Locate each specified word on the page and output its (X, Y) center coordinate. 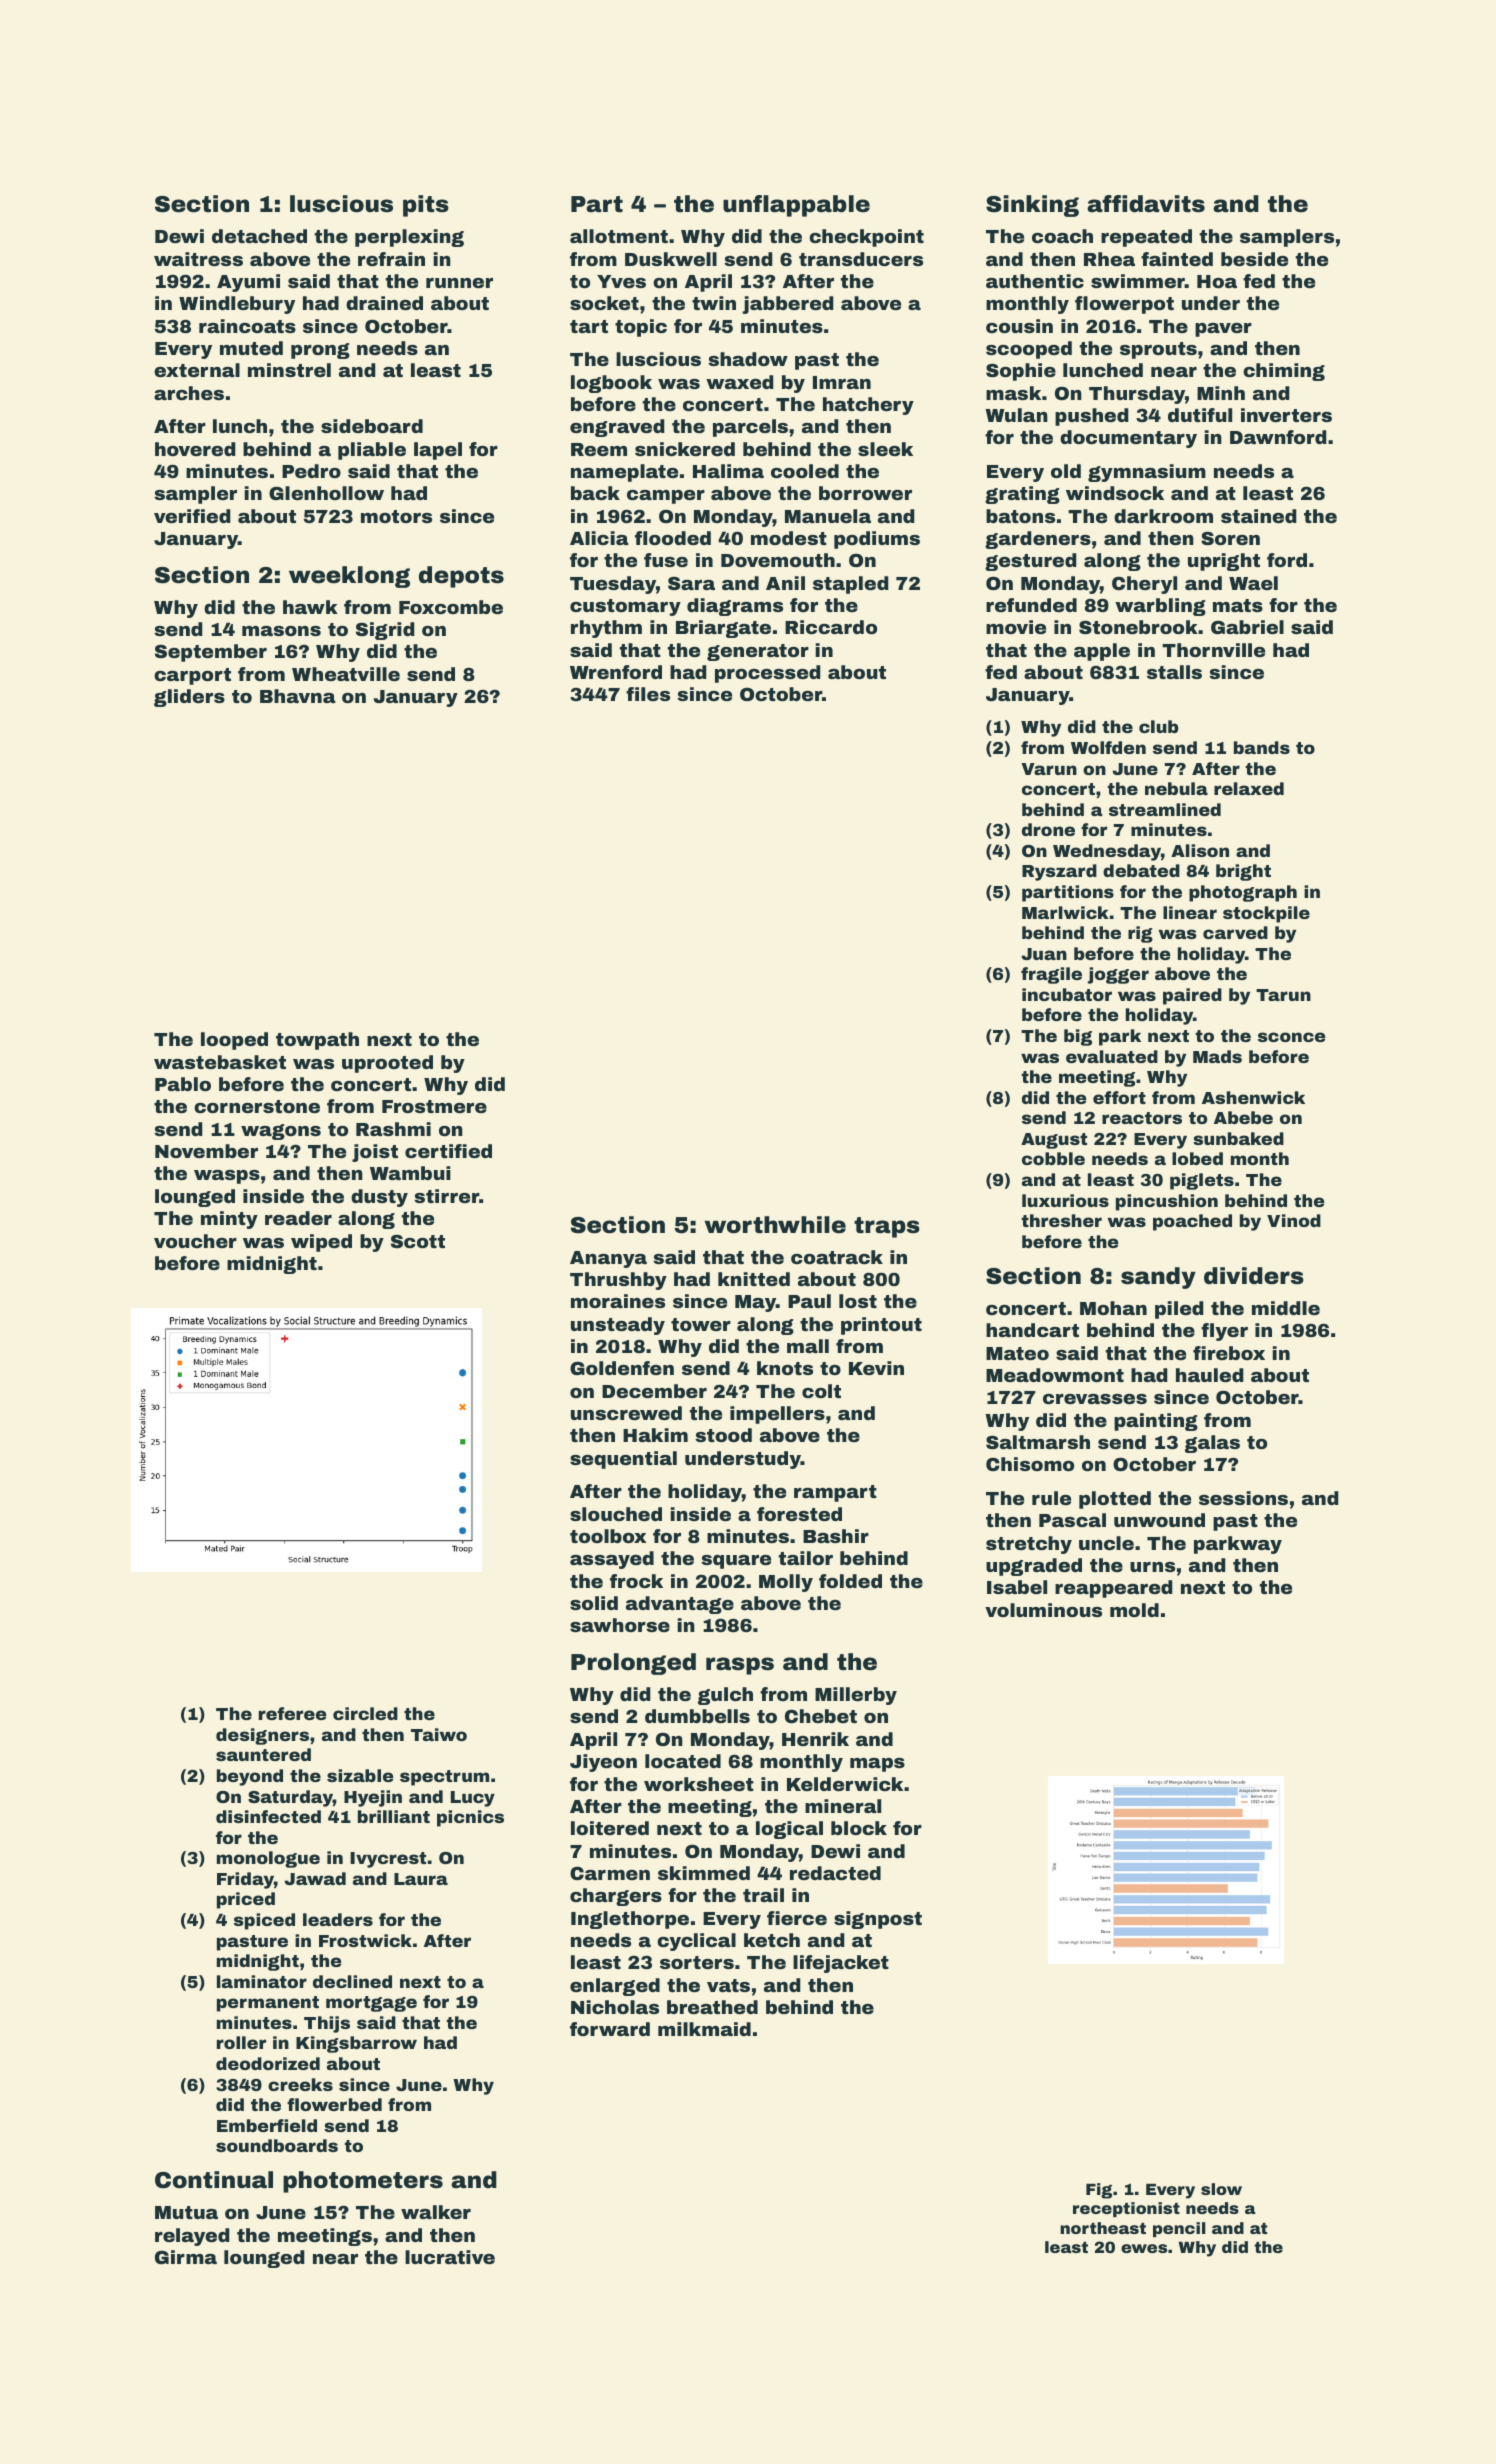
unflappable (796, 206)
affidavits (1146, 204)
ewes (1144, 2248)
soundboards (277, 2145)
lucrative (450, 2257)
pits (426, 206)
